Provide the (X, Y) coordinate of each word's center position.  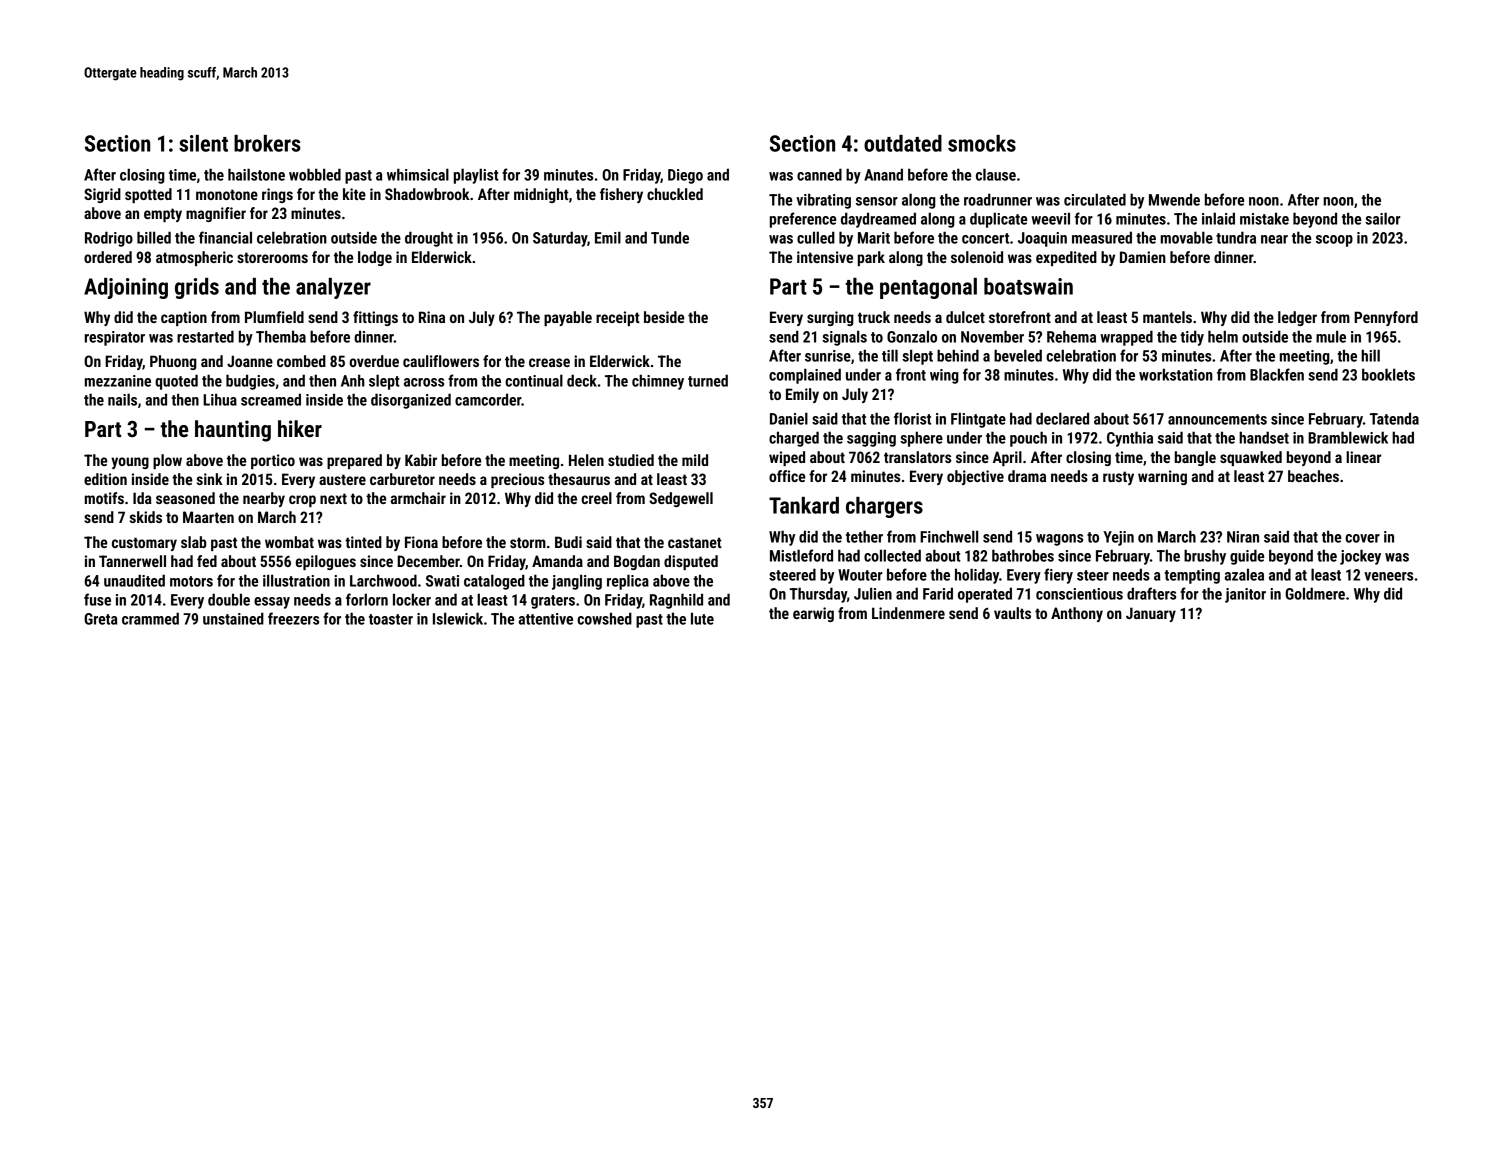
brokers (267, 143)
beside (664, 317)
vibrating (823, 201)
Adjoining (126, 288)
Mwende (1174, 199)
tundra (1236, 237)
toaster (391, 619)
